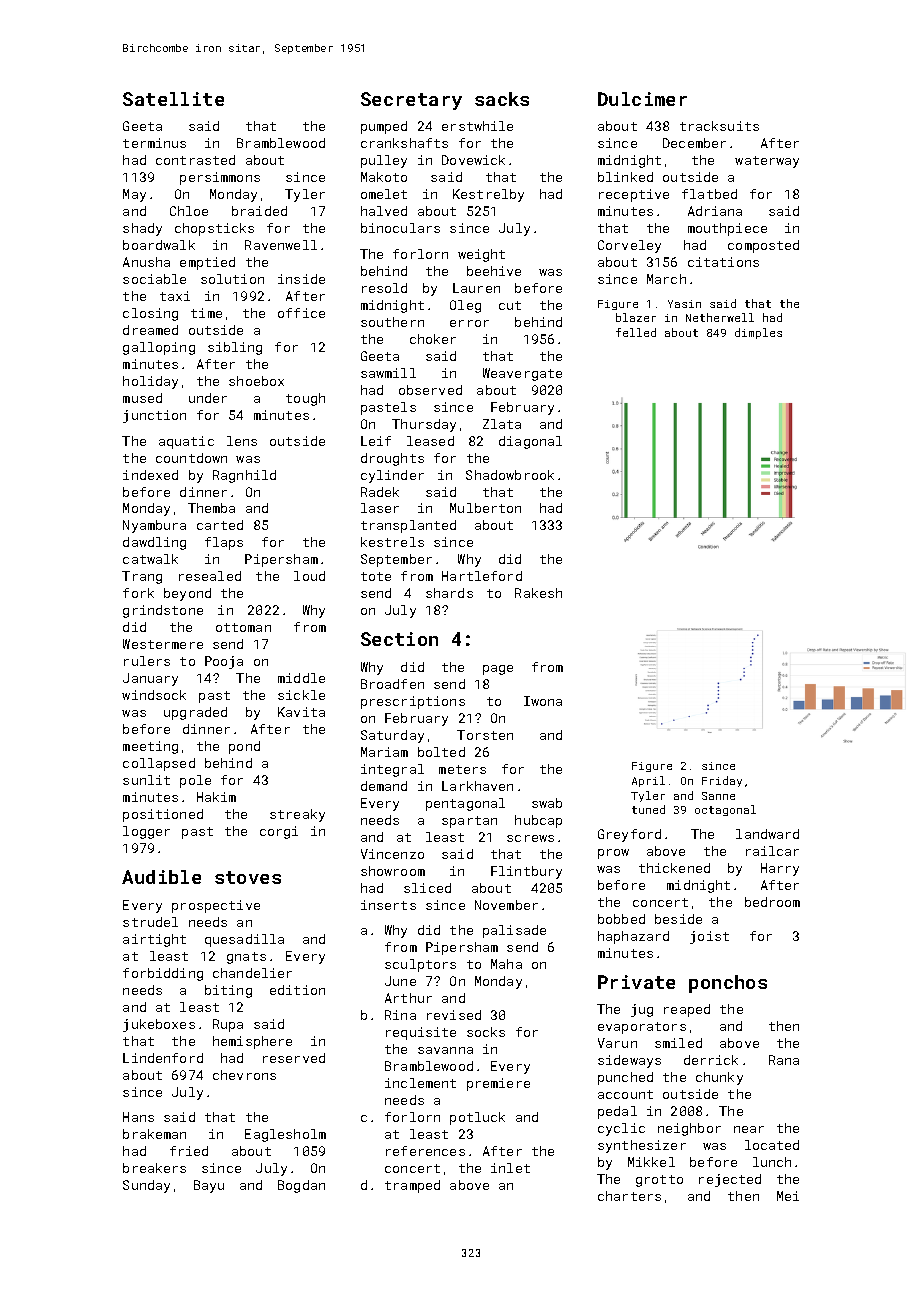 Image resolution: width=924 pixels, height=1308 pixels. What do you see at coordinates (510, 475) in the screenshot?
I see `Shadowbrook` at bounding box center [510, 475].
